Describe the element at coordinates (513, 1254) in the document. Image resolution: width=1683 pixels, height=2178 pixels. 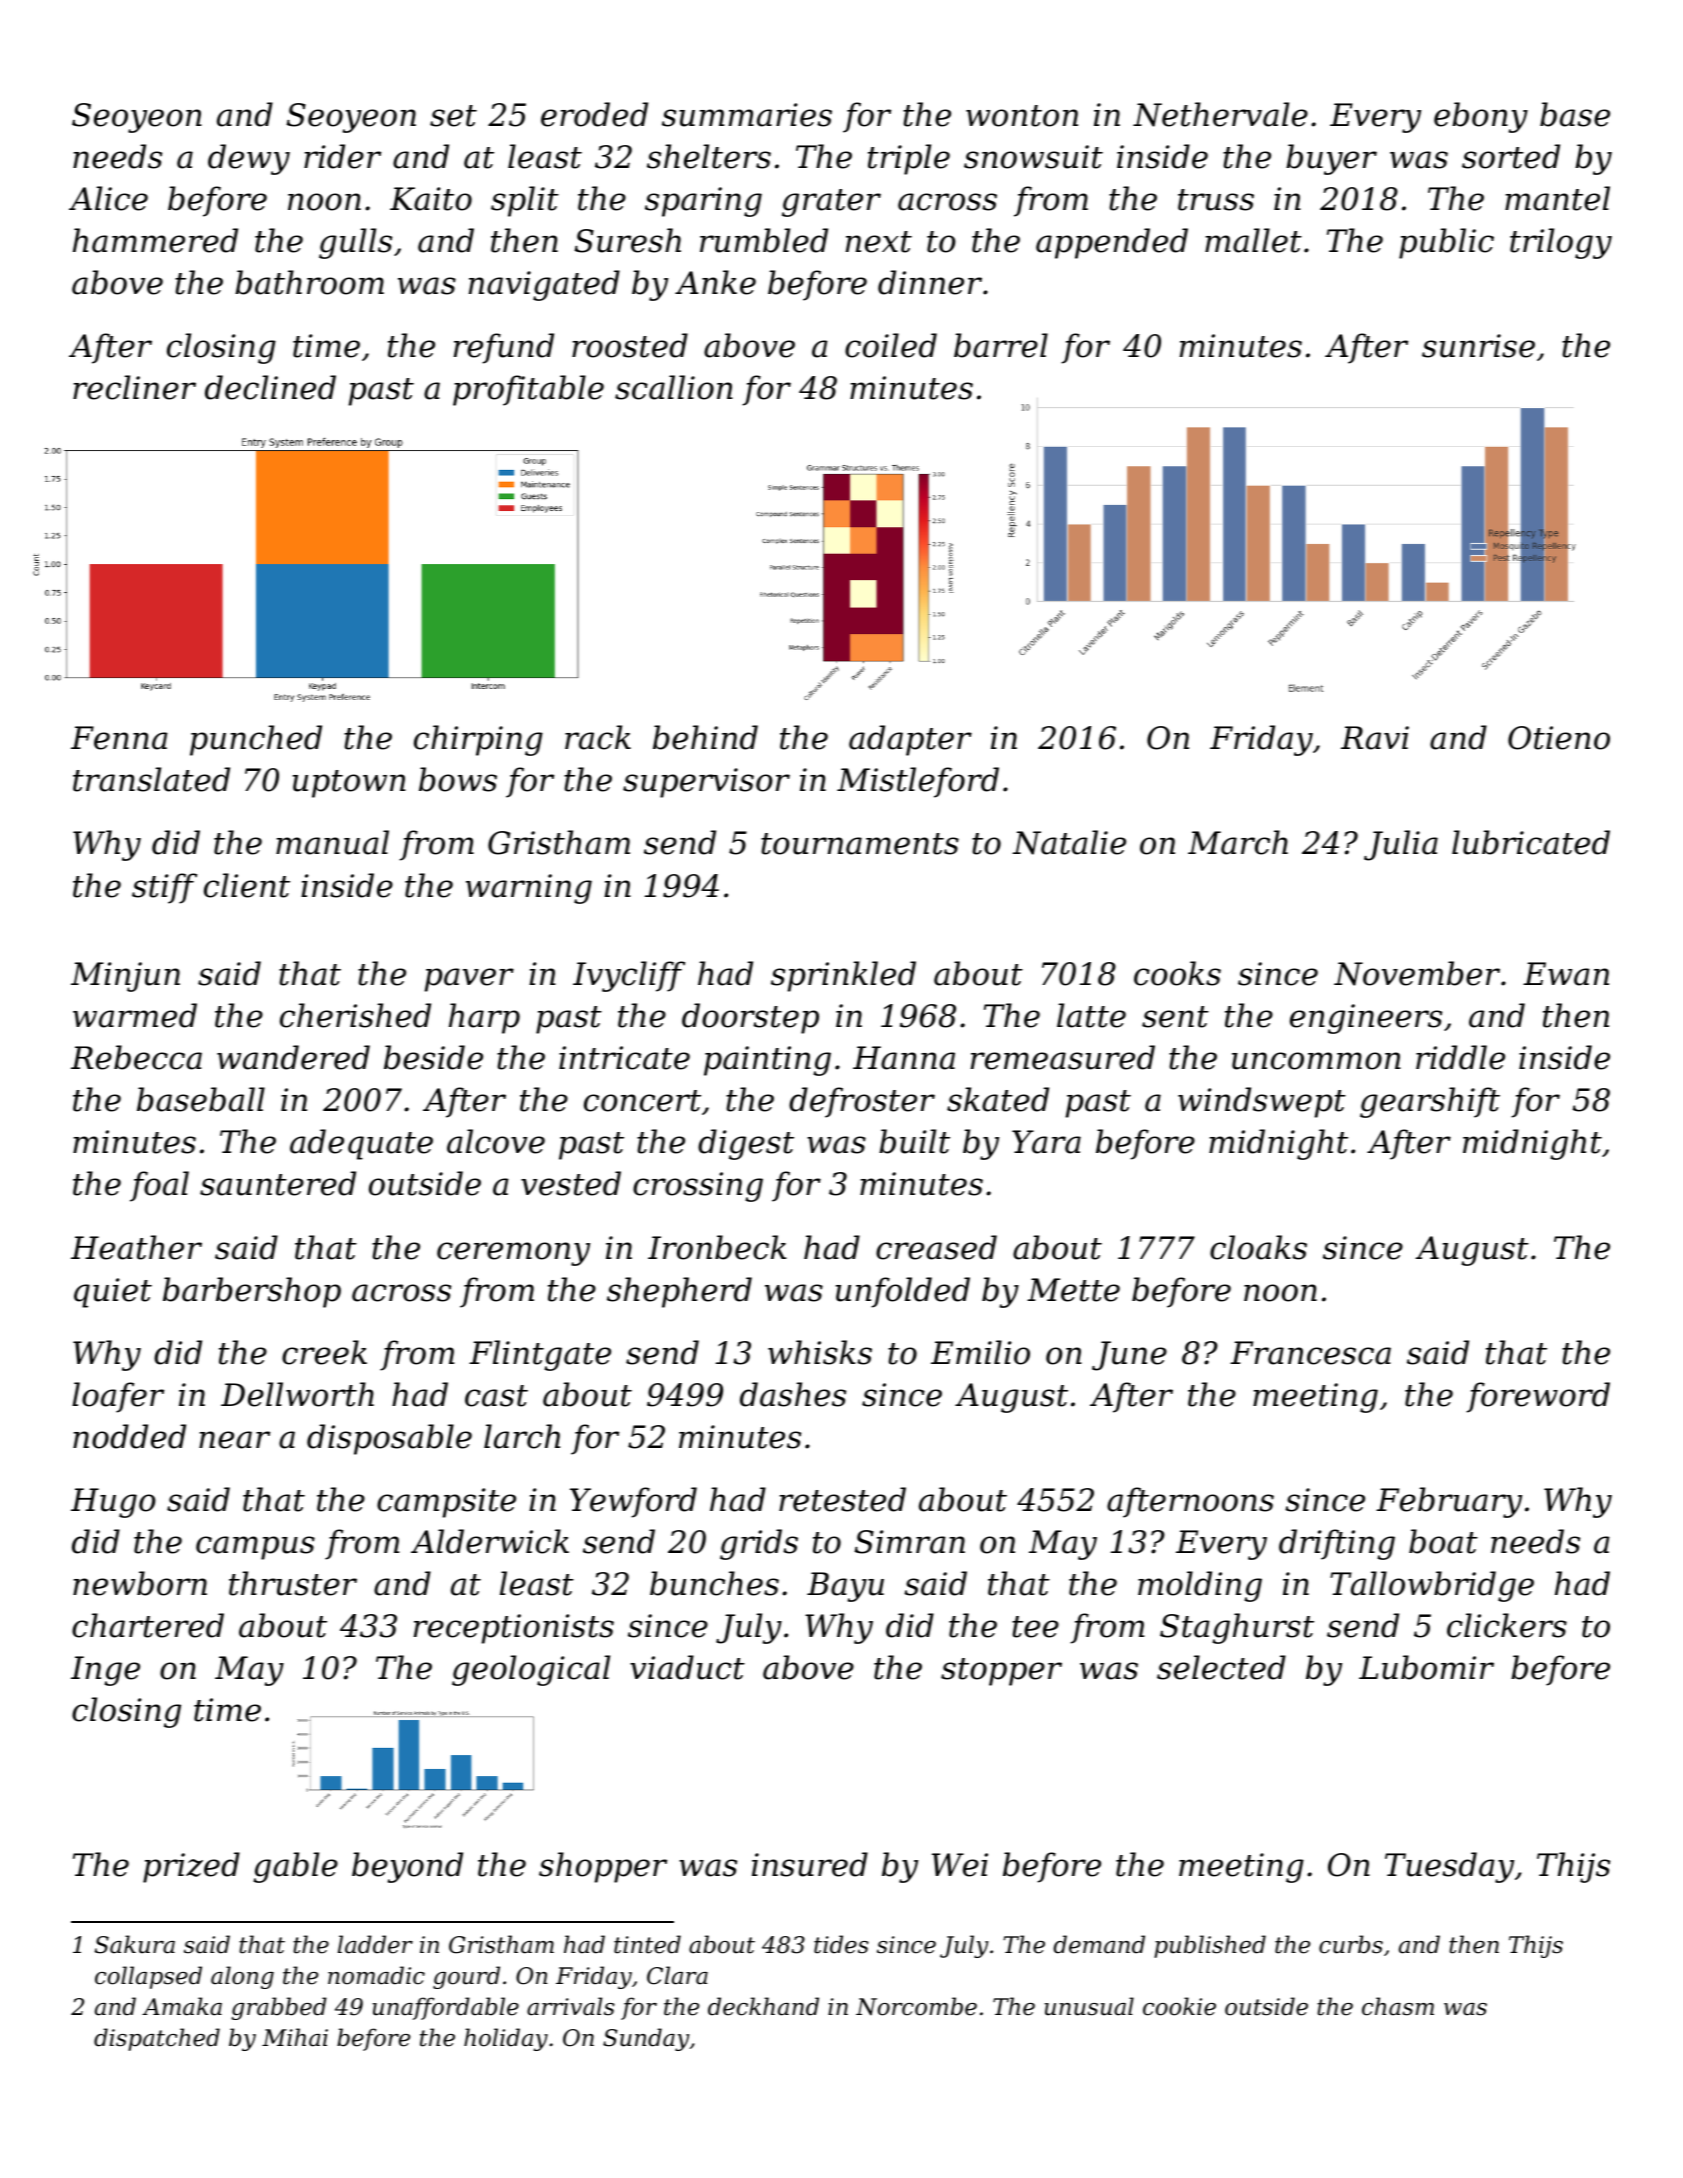
I see `ceremony` at that location.
